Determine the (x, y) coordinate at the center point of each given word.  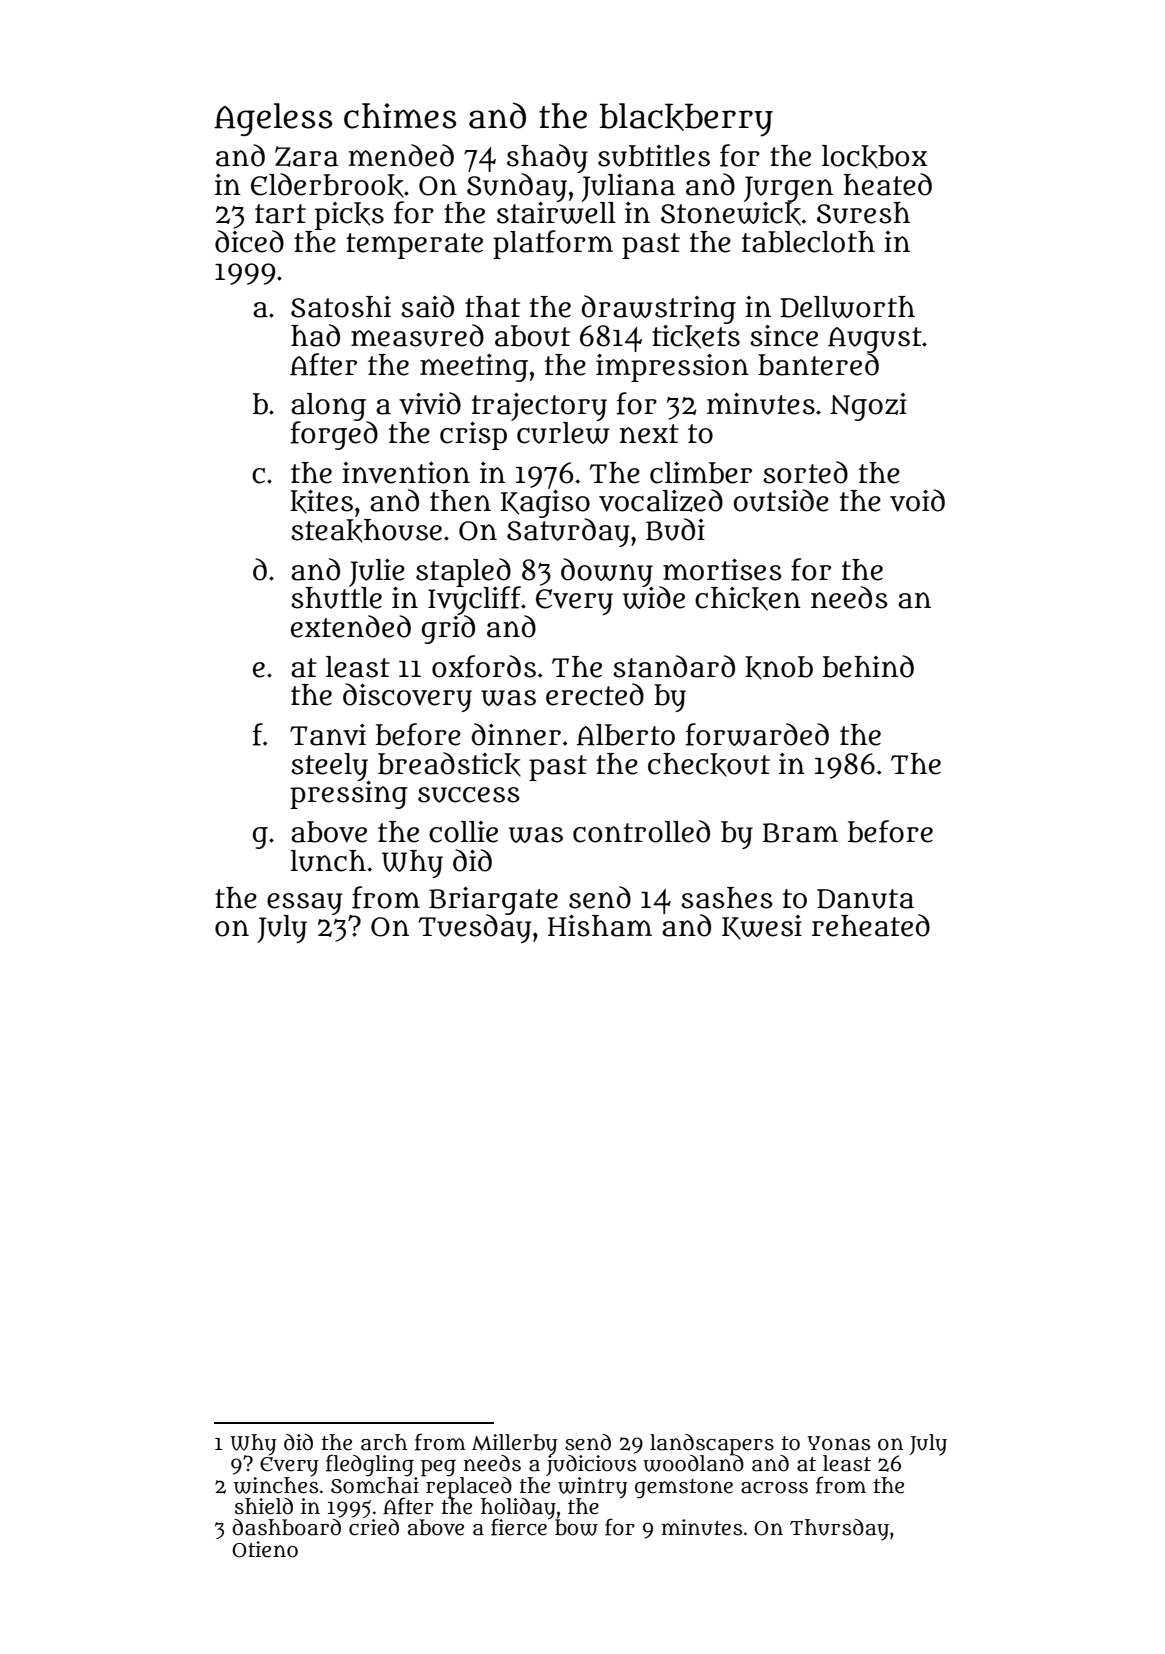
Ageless (273, 119)
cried (374, 1527)
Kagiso (545, 504)
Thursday (839, 1530)
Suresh (863, 213)
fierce (520, 1527)
